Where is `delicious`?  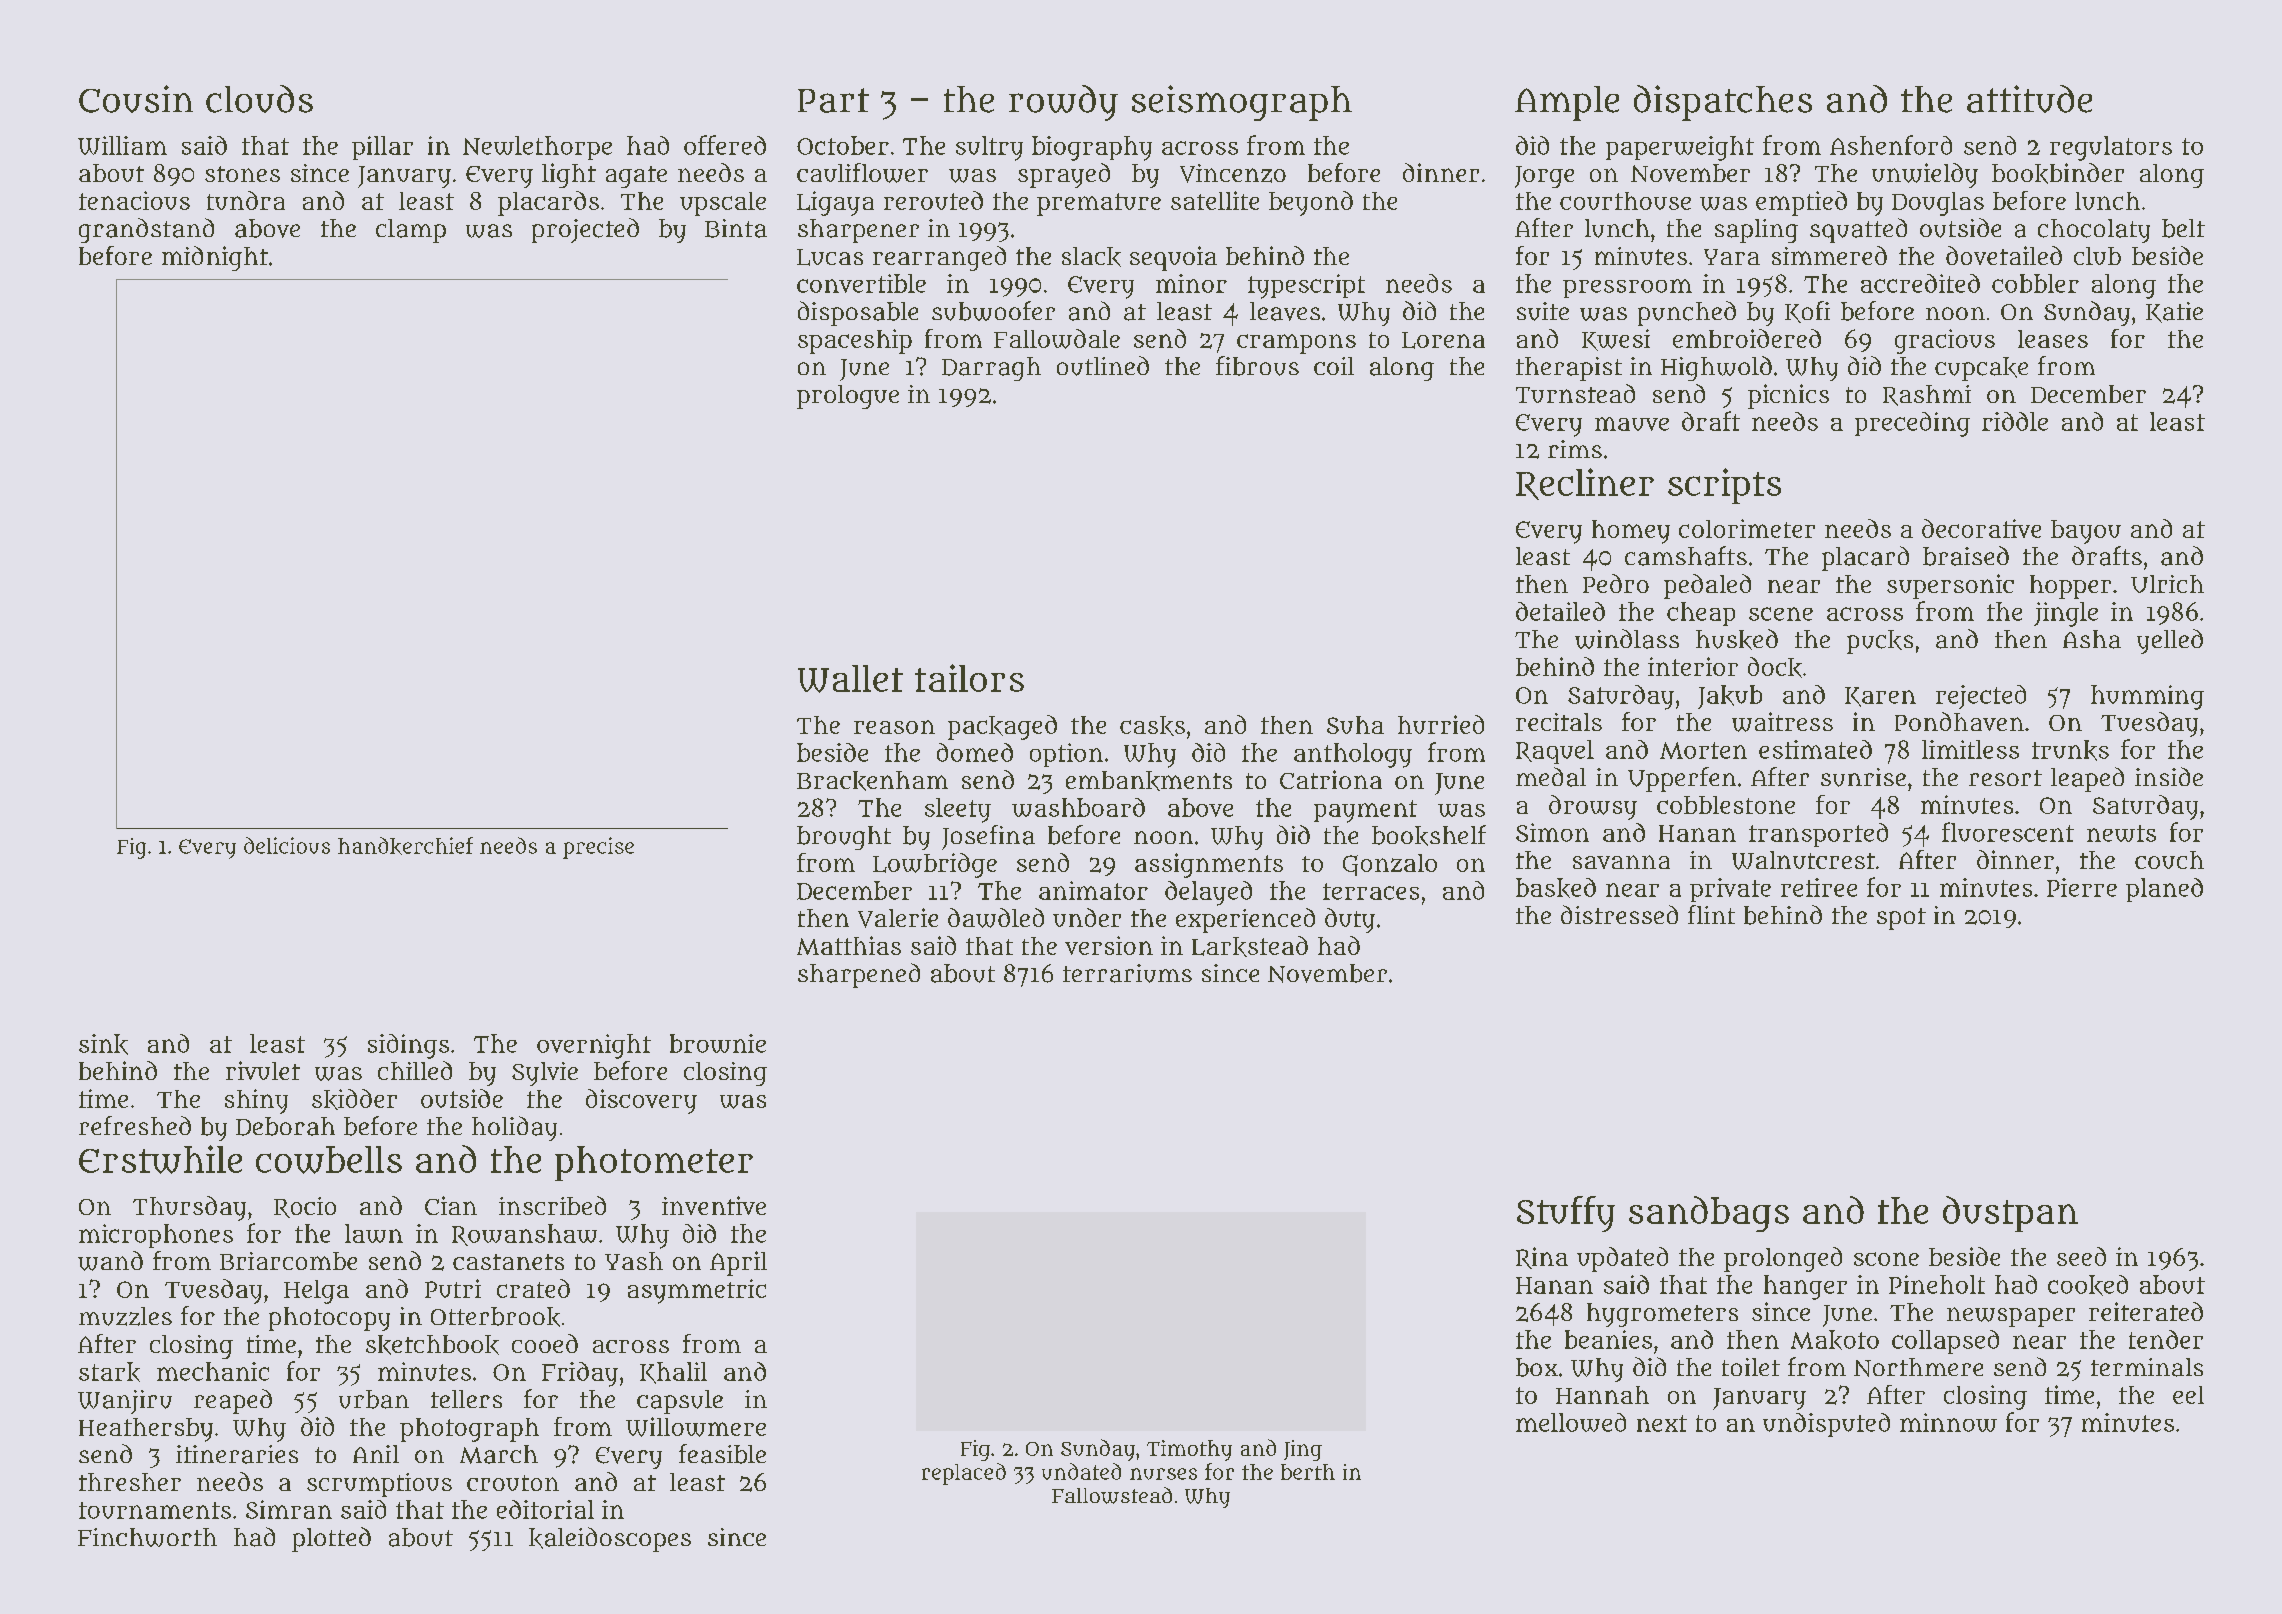 delicious is located at coordinates (287, 845).
